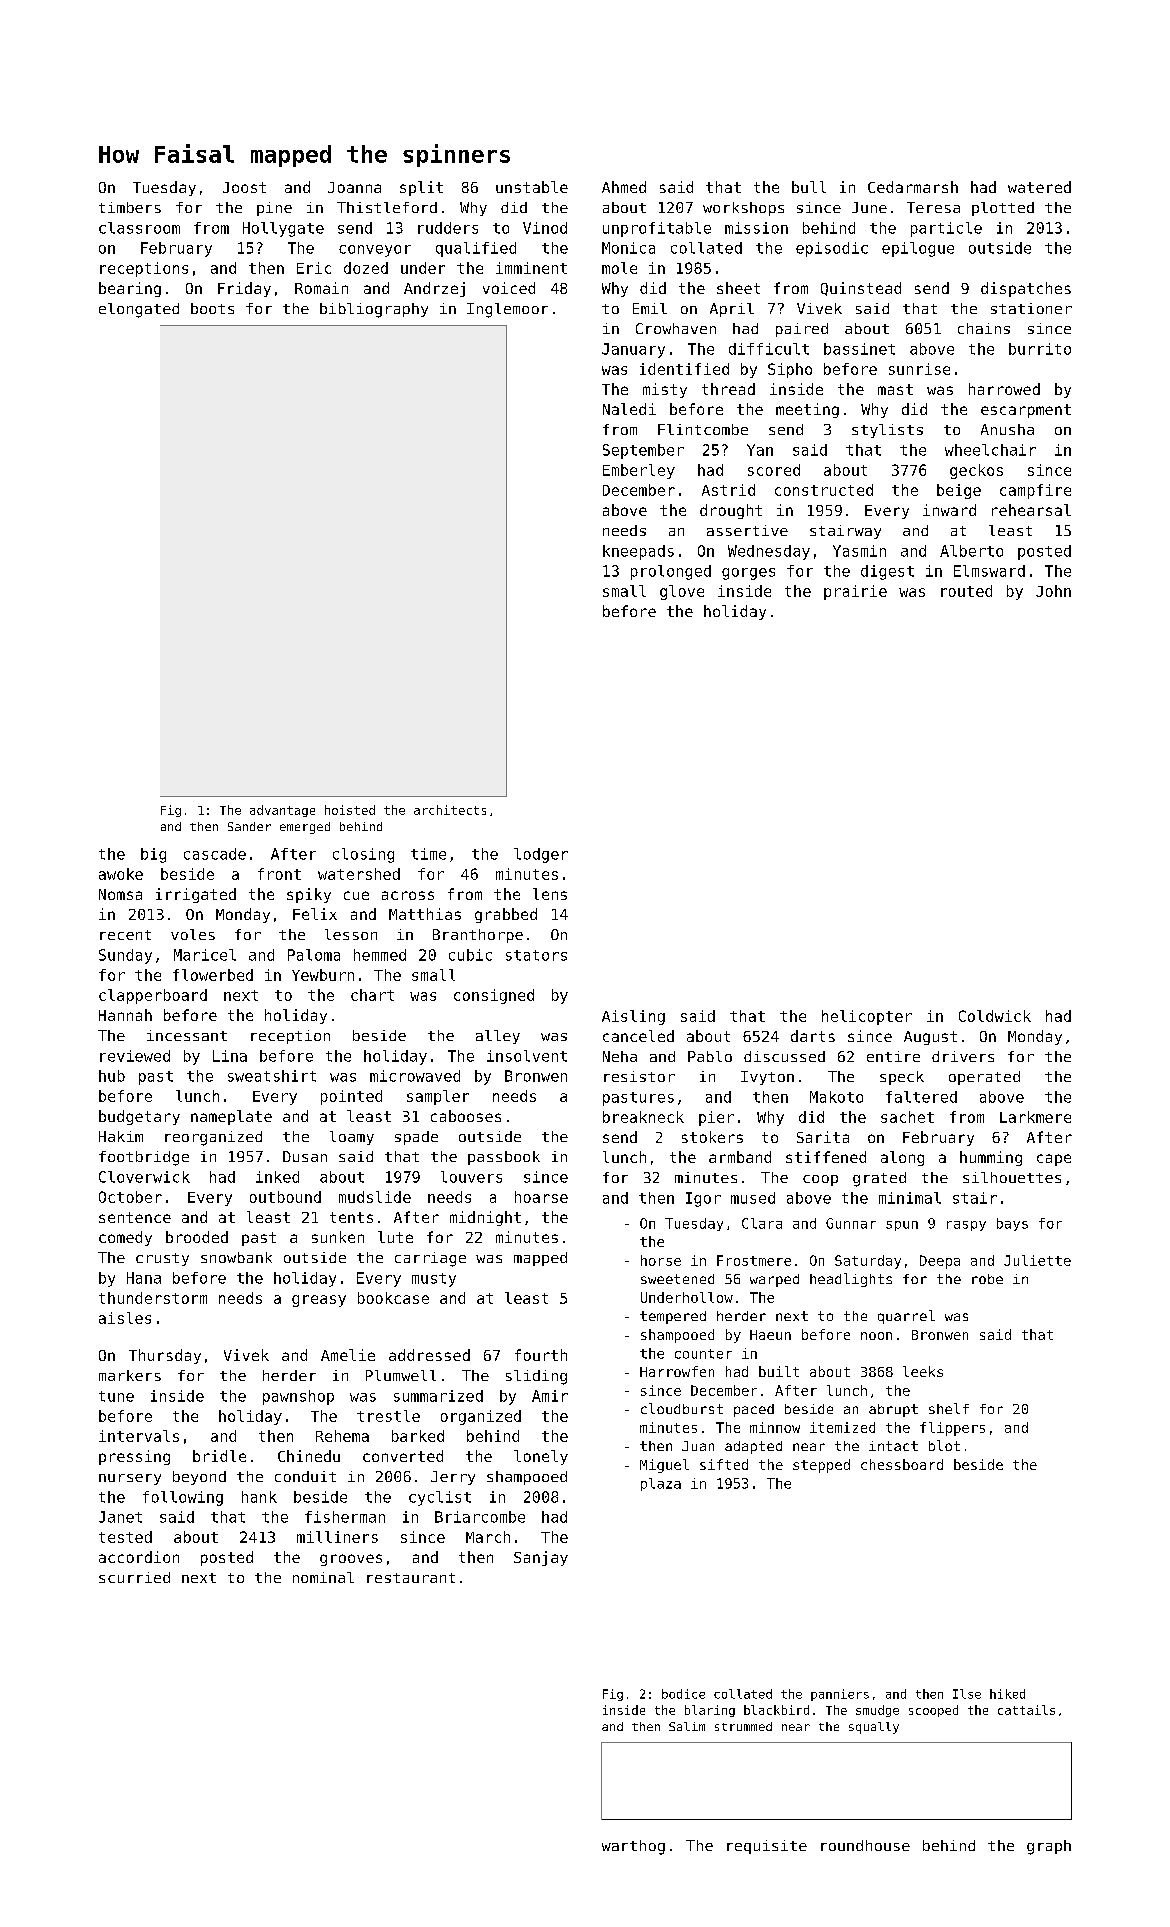 Image resolution: width=1170 pixels, height=1927 pixels. What do you see at coordinates (244, 187) in the document?
I see `Joost` at bounding box center [244, 187].
